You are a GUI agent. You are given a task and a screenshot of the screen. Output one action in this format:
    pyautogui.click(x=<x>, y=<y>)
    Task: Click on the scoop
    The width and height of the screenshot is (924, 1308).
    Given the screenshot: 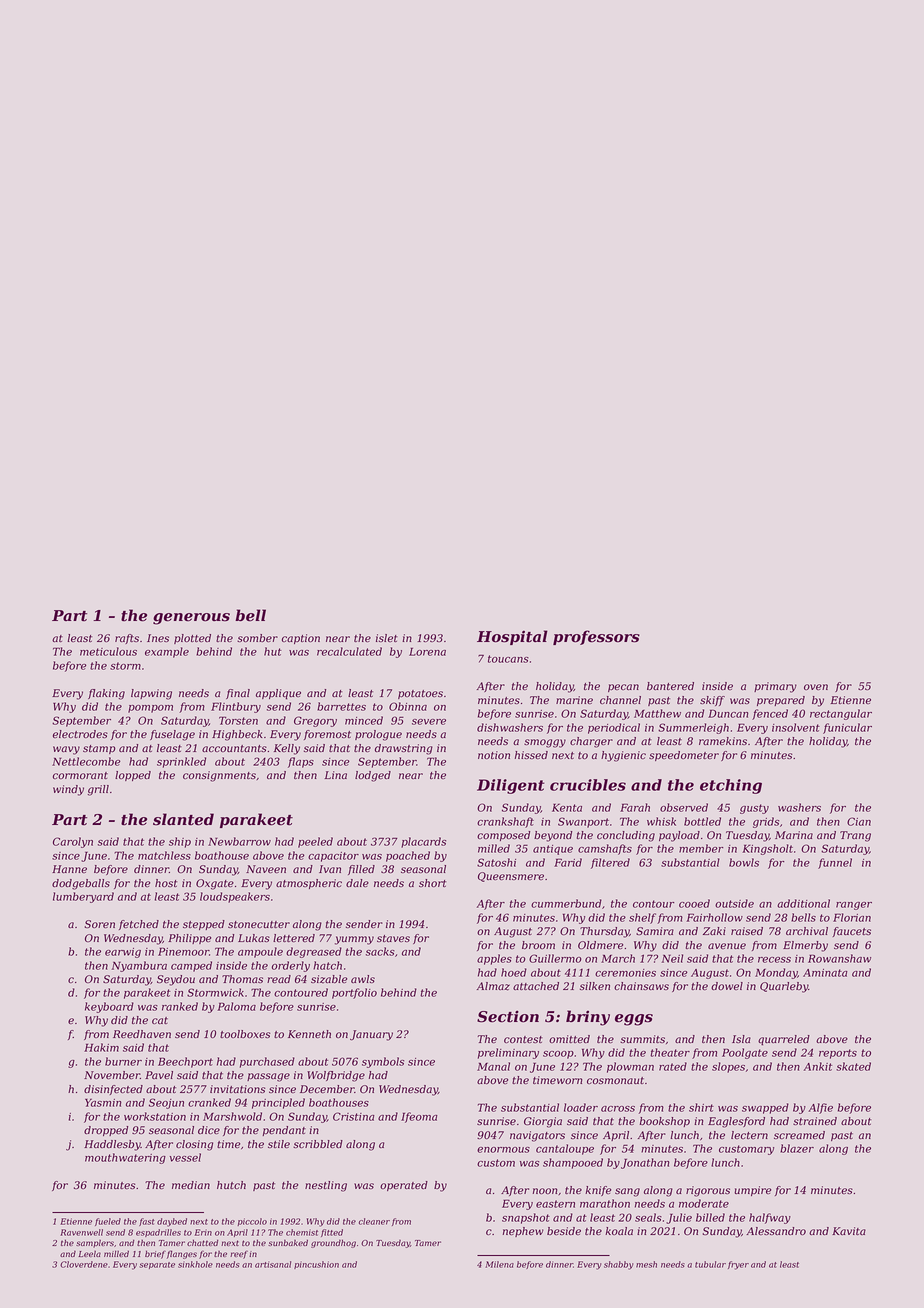 What is the action you would take?
    pyautogui.click(x=558, y=1055)
